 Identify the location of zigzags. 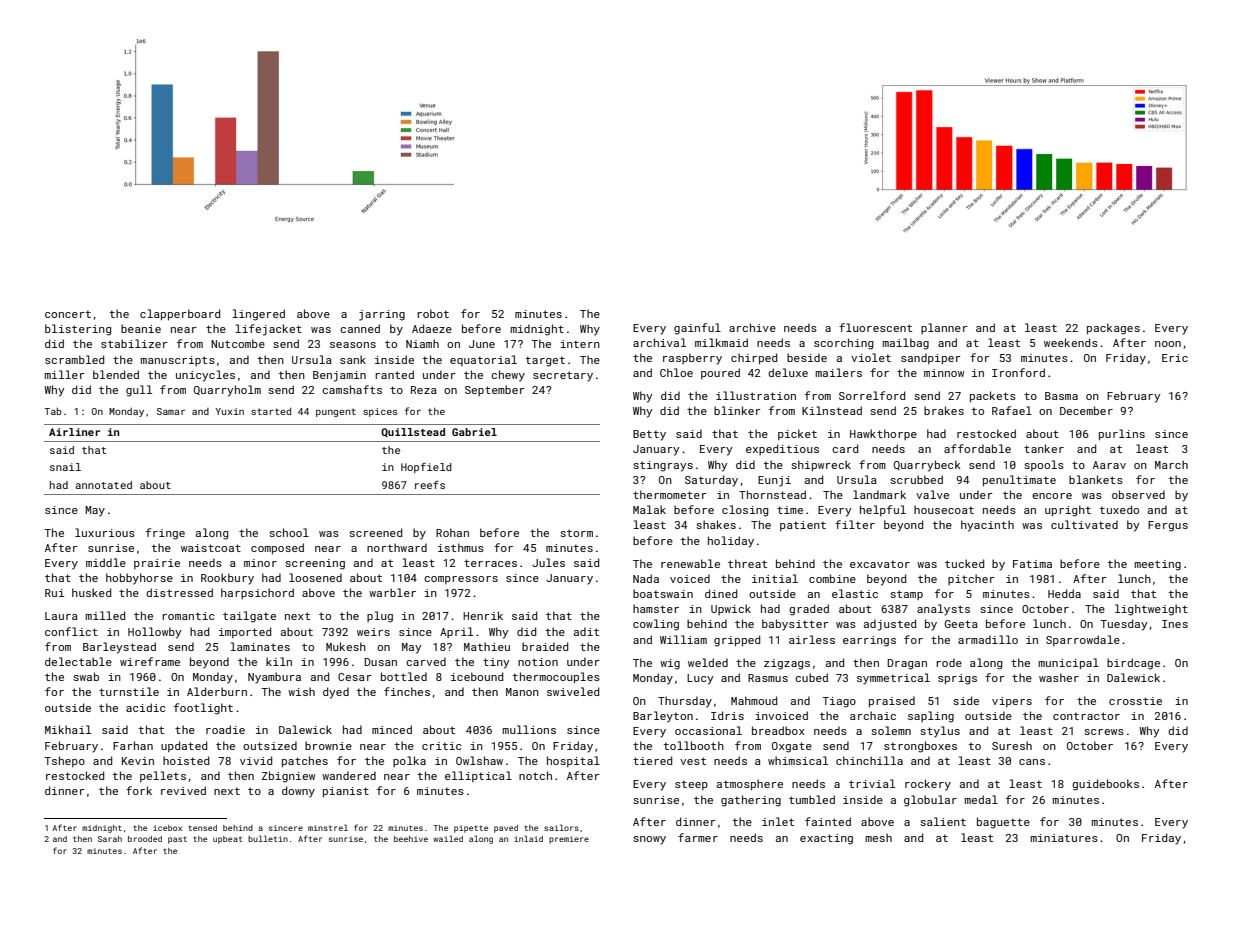
(787, 664).
